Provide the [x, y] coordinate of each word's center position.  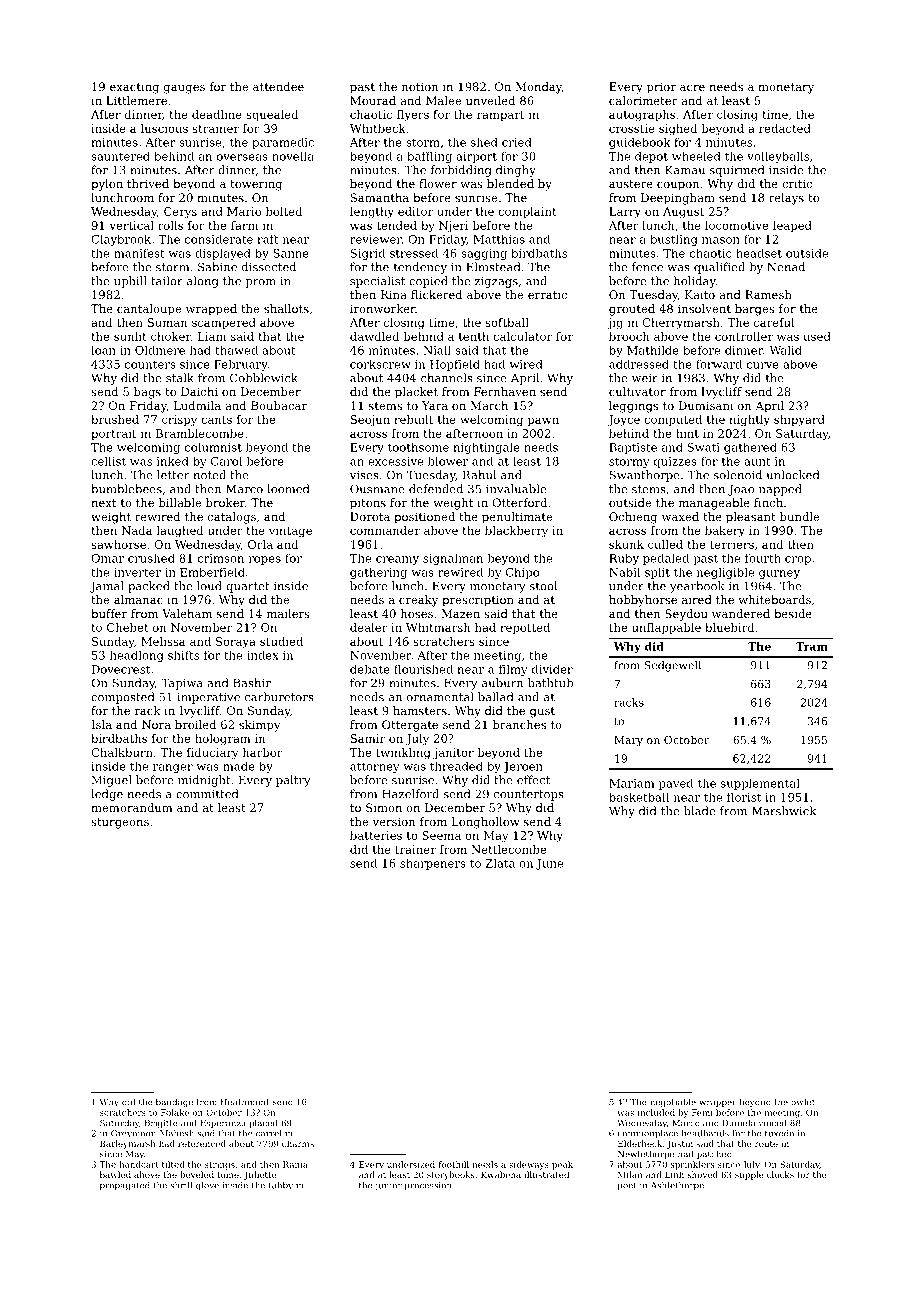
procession [428, 1186]
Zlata [500, 863]
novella [293, 156]
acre [692, 88]
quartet [248, 587]
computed [673, 420]
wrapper [718, 1103]
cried [517, 142]
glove [207, 1186]
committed [207, 794]
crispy [179, 421]
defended [436, 489]
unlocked [792, 475]
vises [364, 475]
